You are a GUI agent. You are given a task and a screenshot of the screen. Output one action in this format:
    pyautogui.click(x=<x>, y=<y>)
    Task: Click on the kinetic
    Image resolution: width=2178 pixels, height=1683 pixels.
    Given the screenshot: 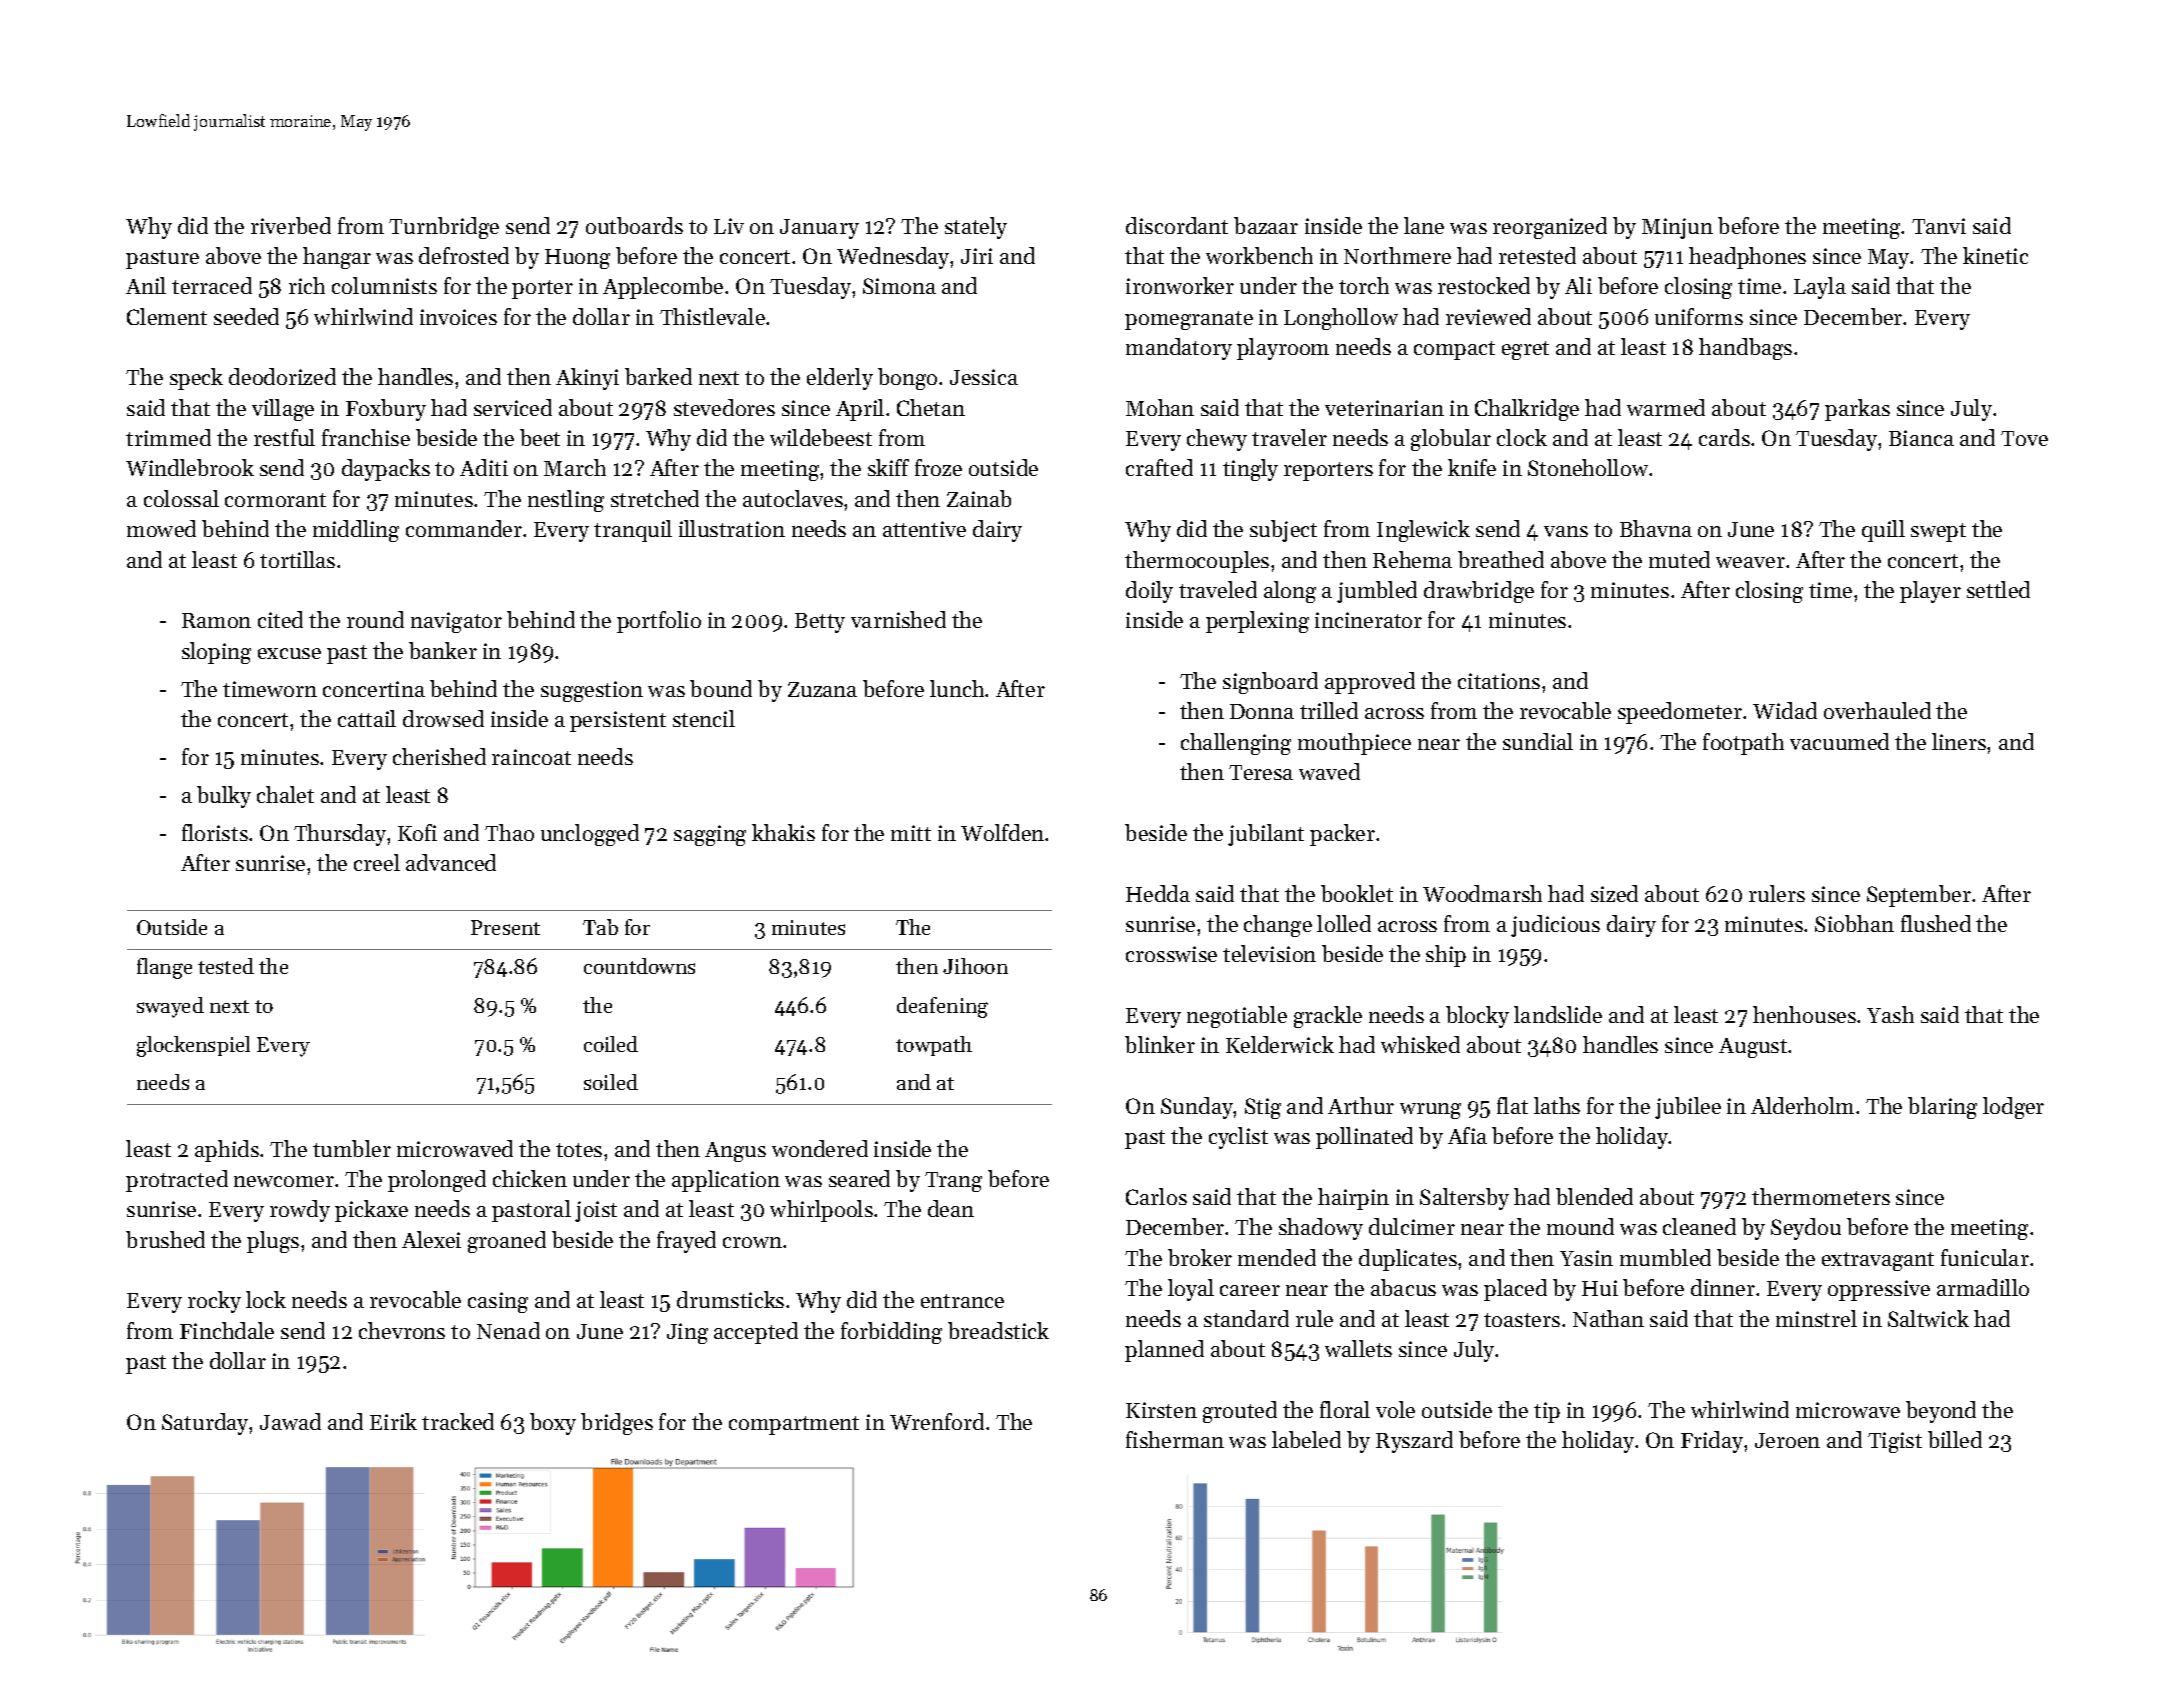 What is the action you would take?
    pyautogui.click(x=1995, y=255)
